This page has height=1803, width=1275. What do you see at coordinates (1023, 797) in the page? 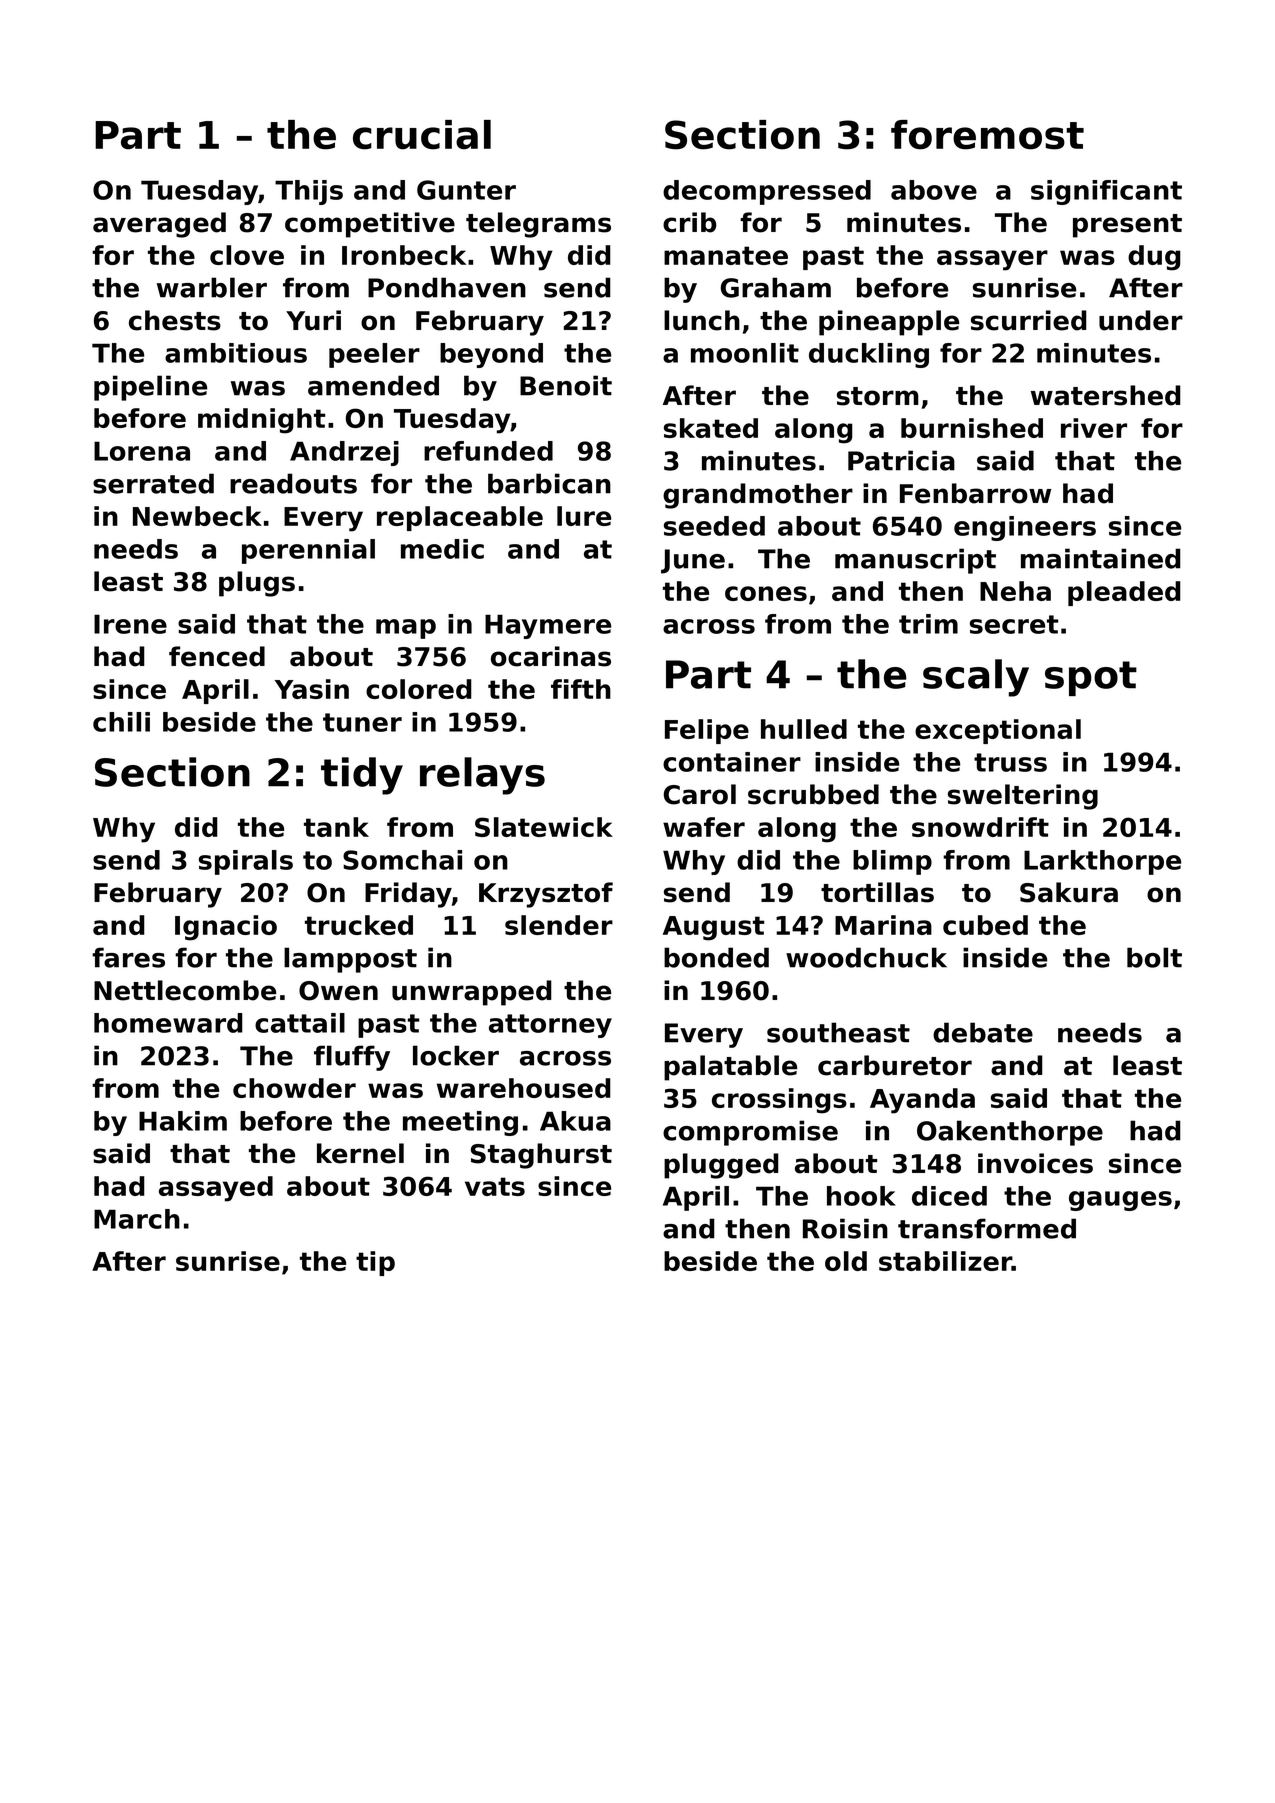
I see `sweltering` at bounding box center [1023, 797].
